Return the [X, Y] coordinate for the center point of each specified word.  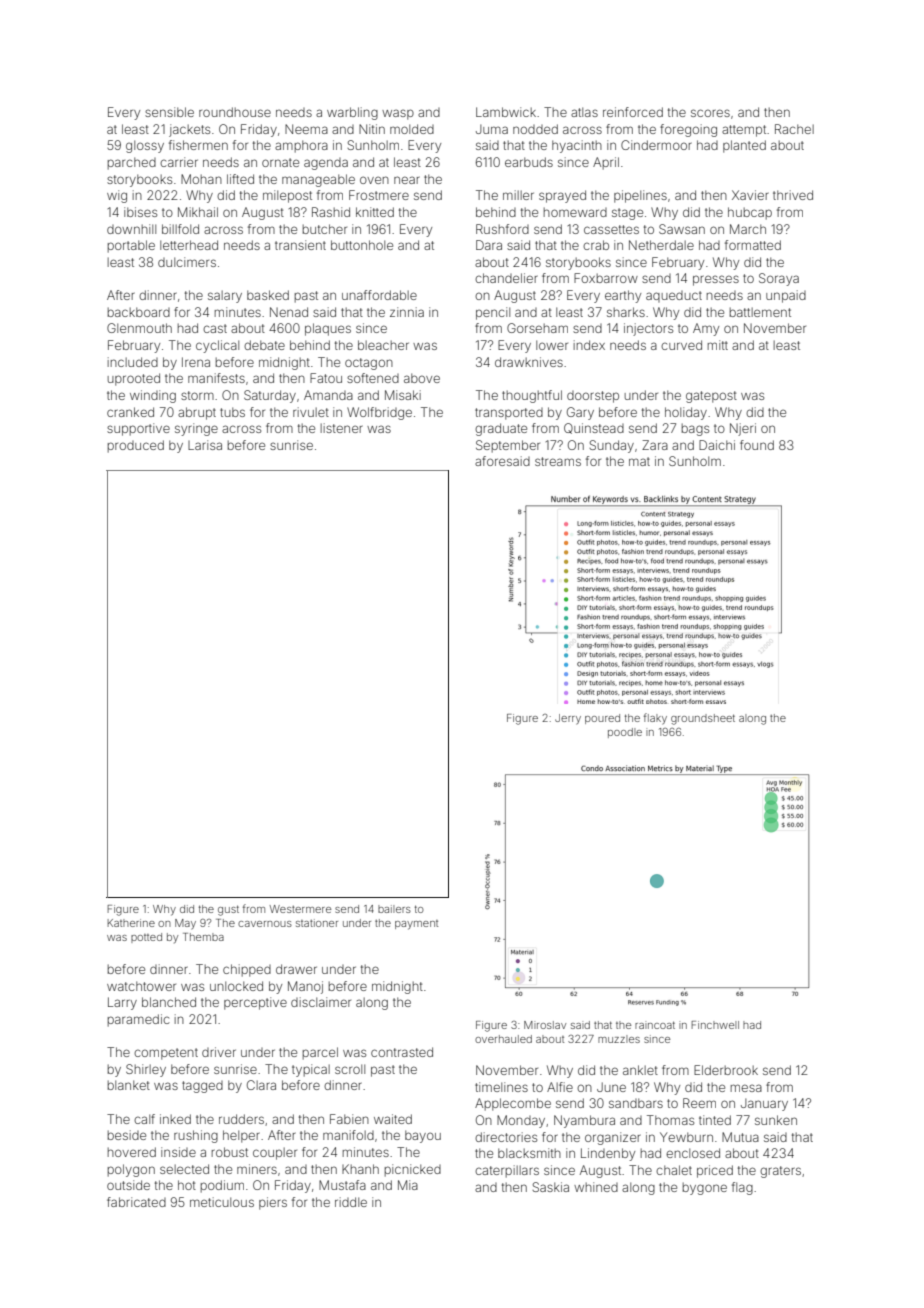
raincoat [655, 1025]
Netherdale [661, 245]
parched [132, 163]
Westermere [300, 909]
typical [311, 1070]
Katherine [131, 923]
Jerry [568, 719]
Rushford [502, 229]
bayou [423, 1136]
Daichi [717, 445]
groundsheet [703, 719]
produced [136, 446]
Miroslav [545, 1025]
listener [342, 428]
